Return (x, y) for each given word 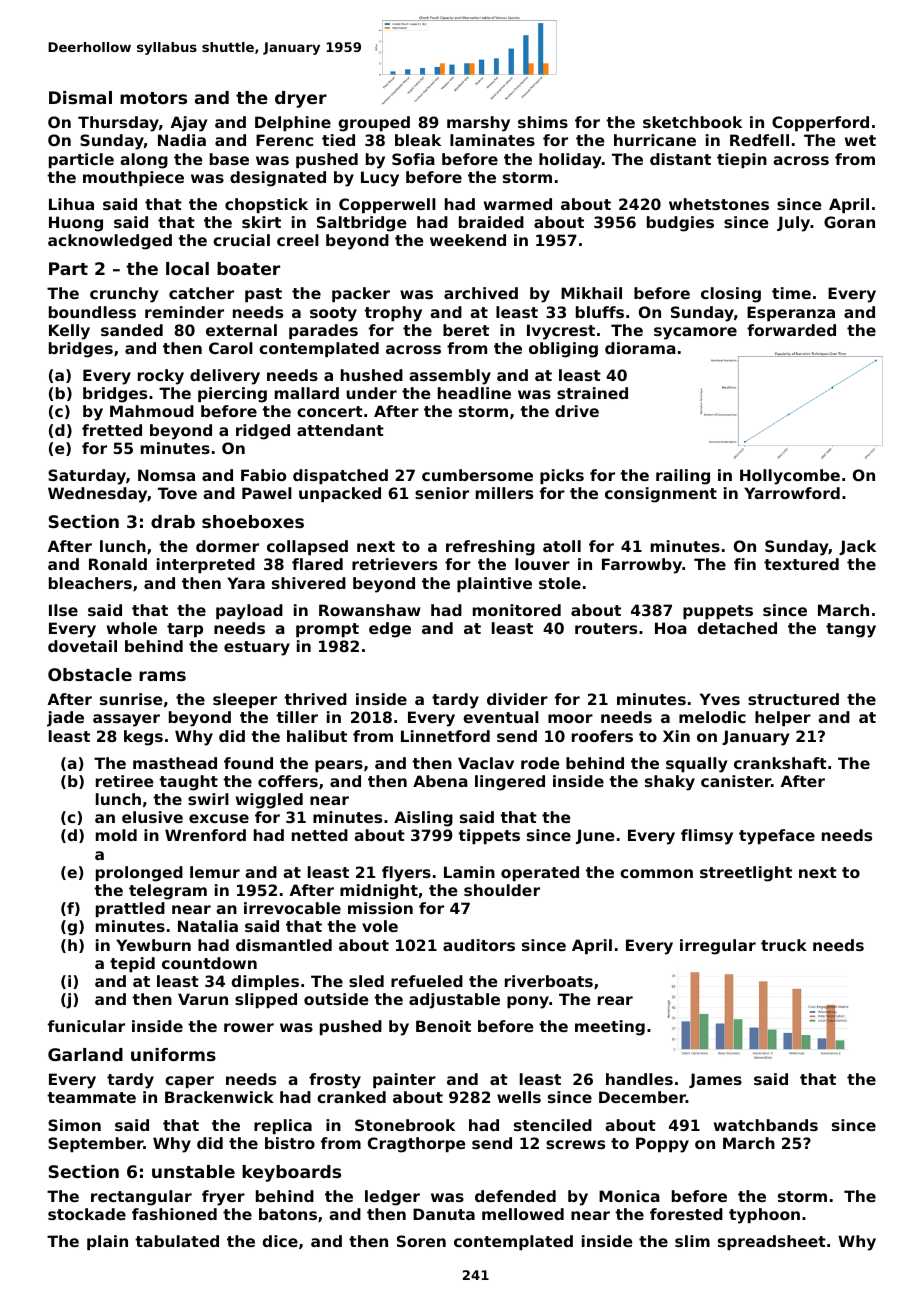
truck (784, 945)
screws (575, 1144)
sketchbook (692, 122)
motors (153, 98)
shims (543, 122)
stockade (87, 1214)
